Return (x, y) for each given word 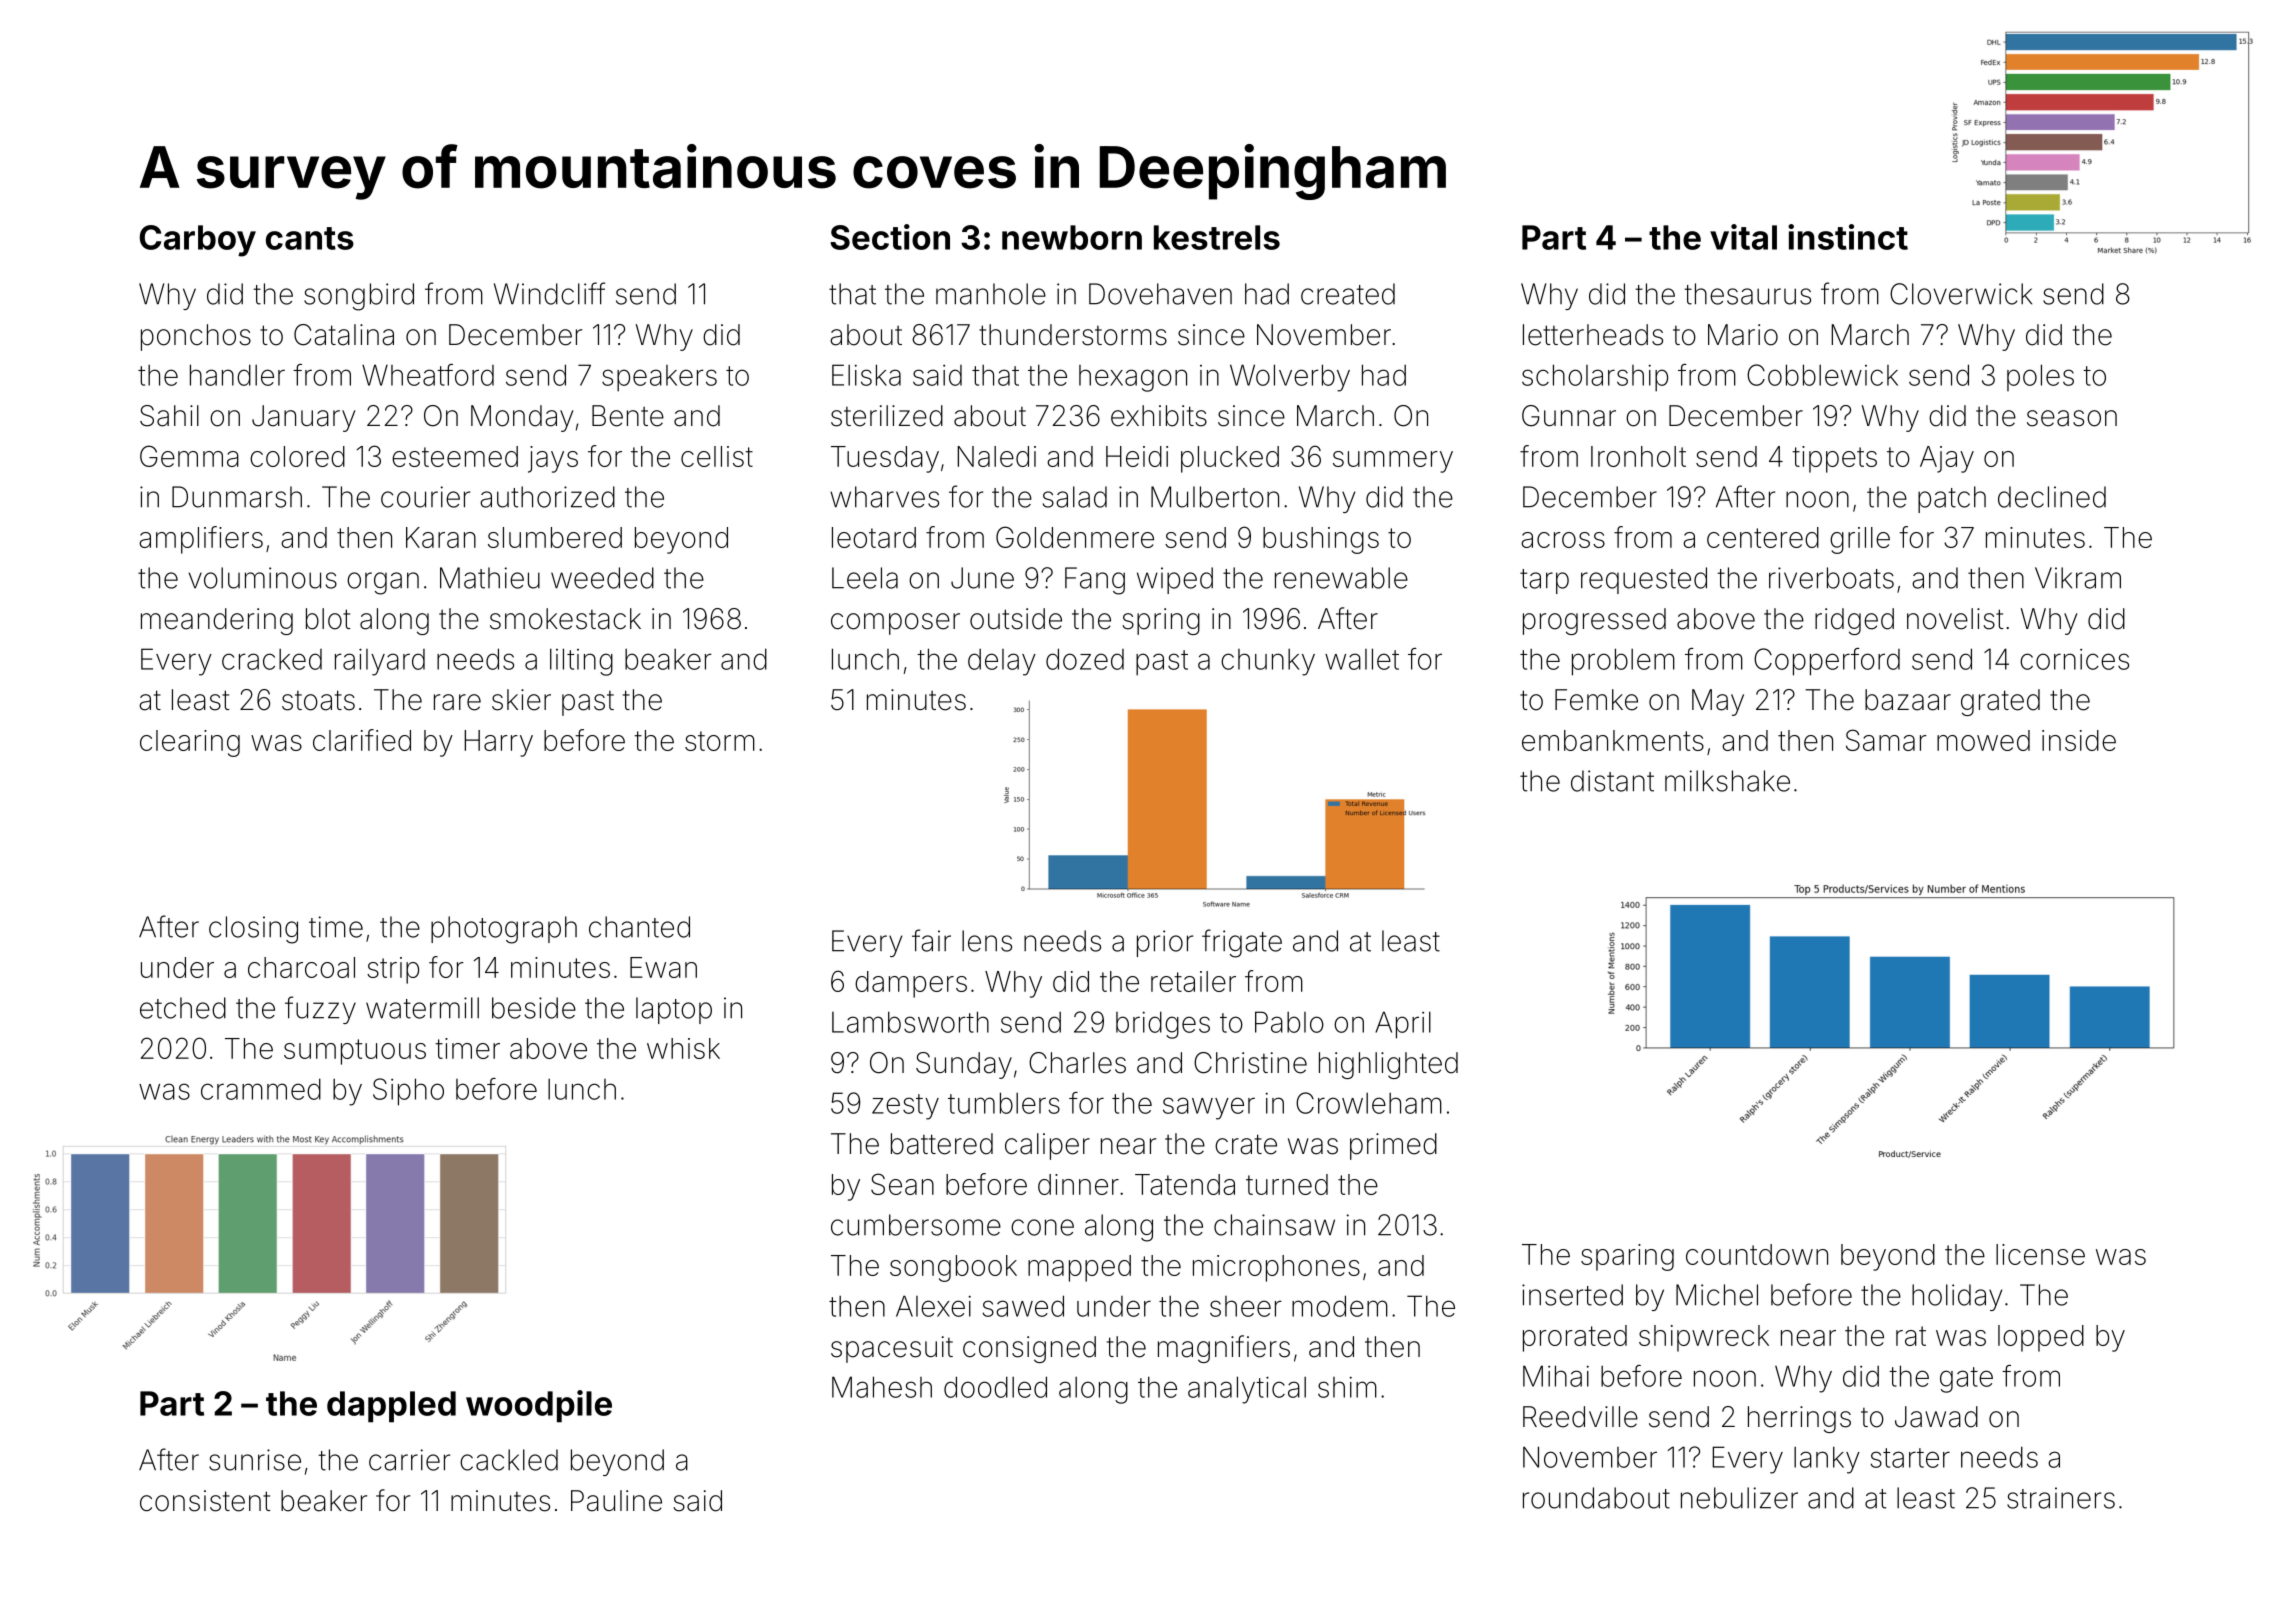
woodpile (539, 1406)
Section (890, 237)
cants (310, 238)
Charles (1077, 1063)
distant (1612, 781)
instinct (1848, 237)
